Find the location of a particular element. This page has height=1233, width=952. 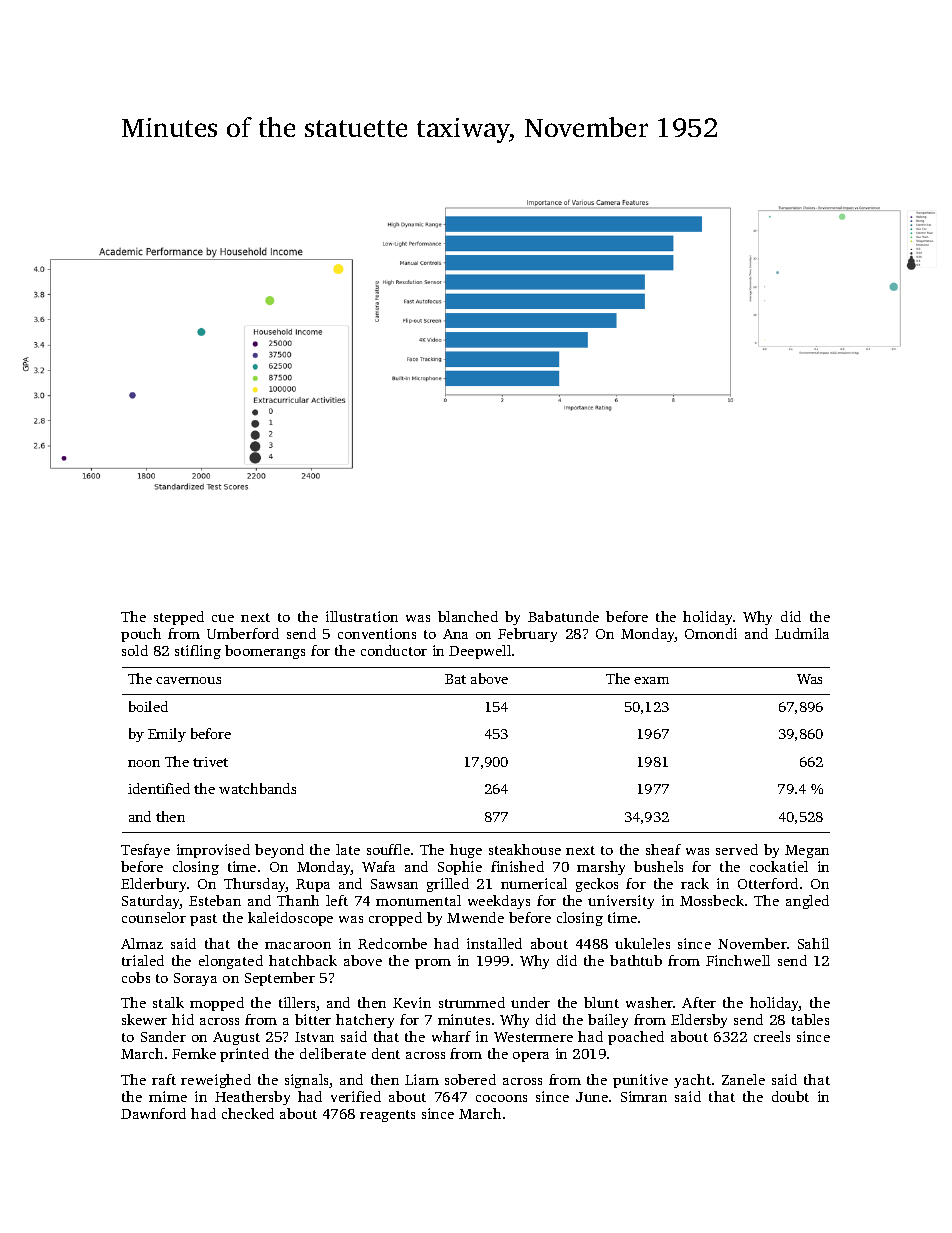

exam is located at coordinates (651, 680).
